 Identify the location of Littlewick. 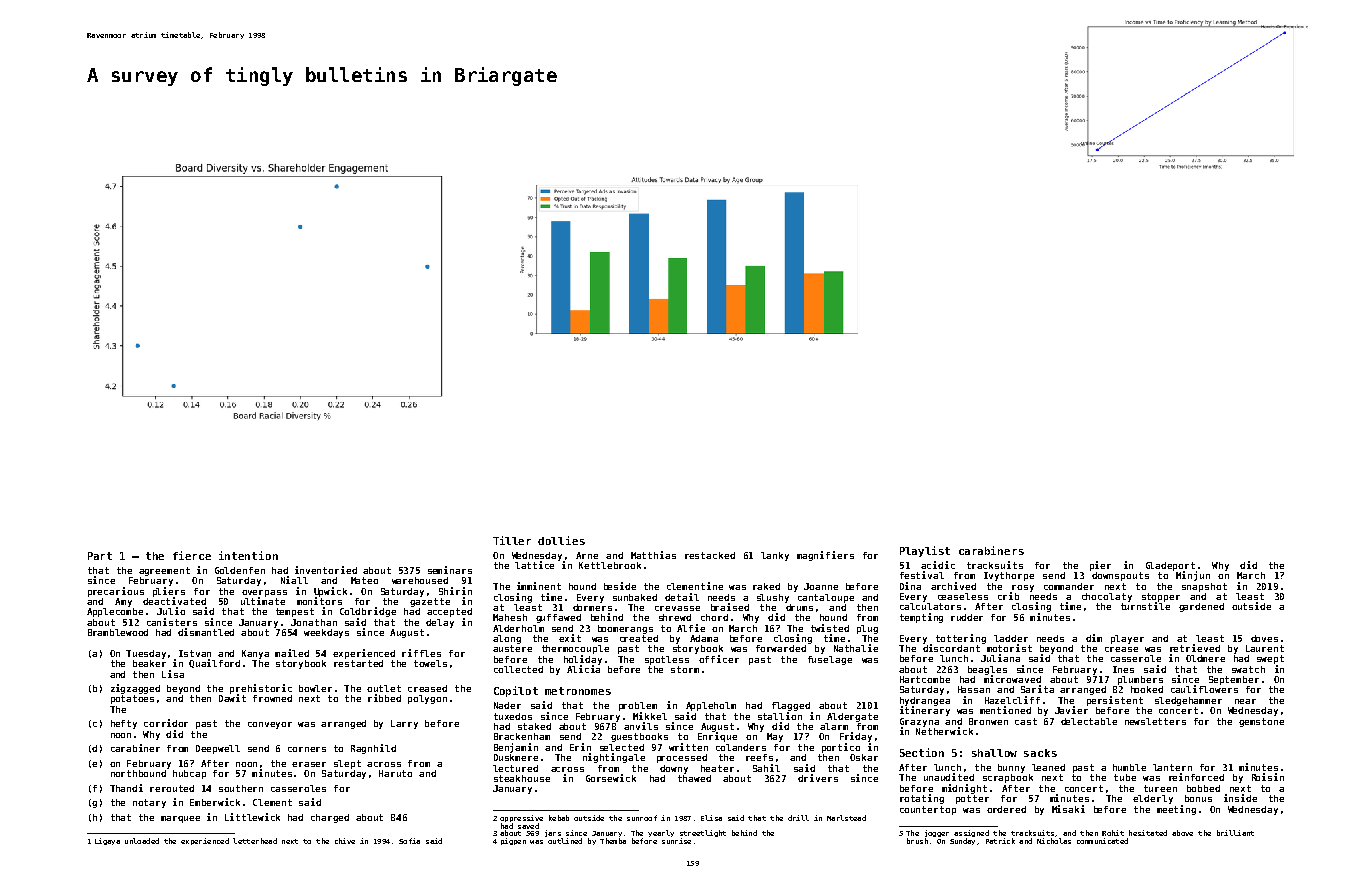
(252, 817).
